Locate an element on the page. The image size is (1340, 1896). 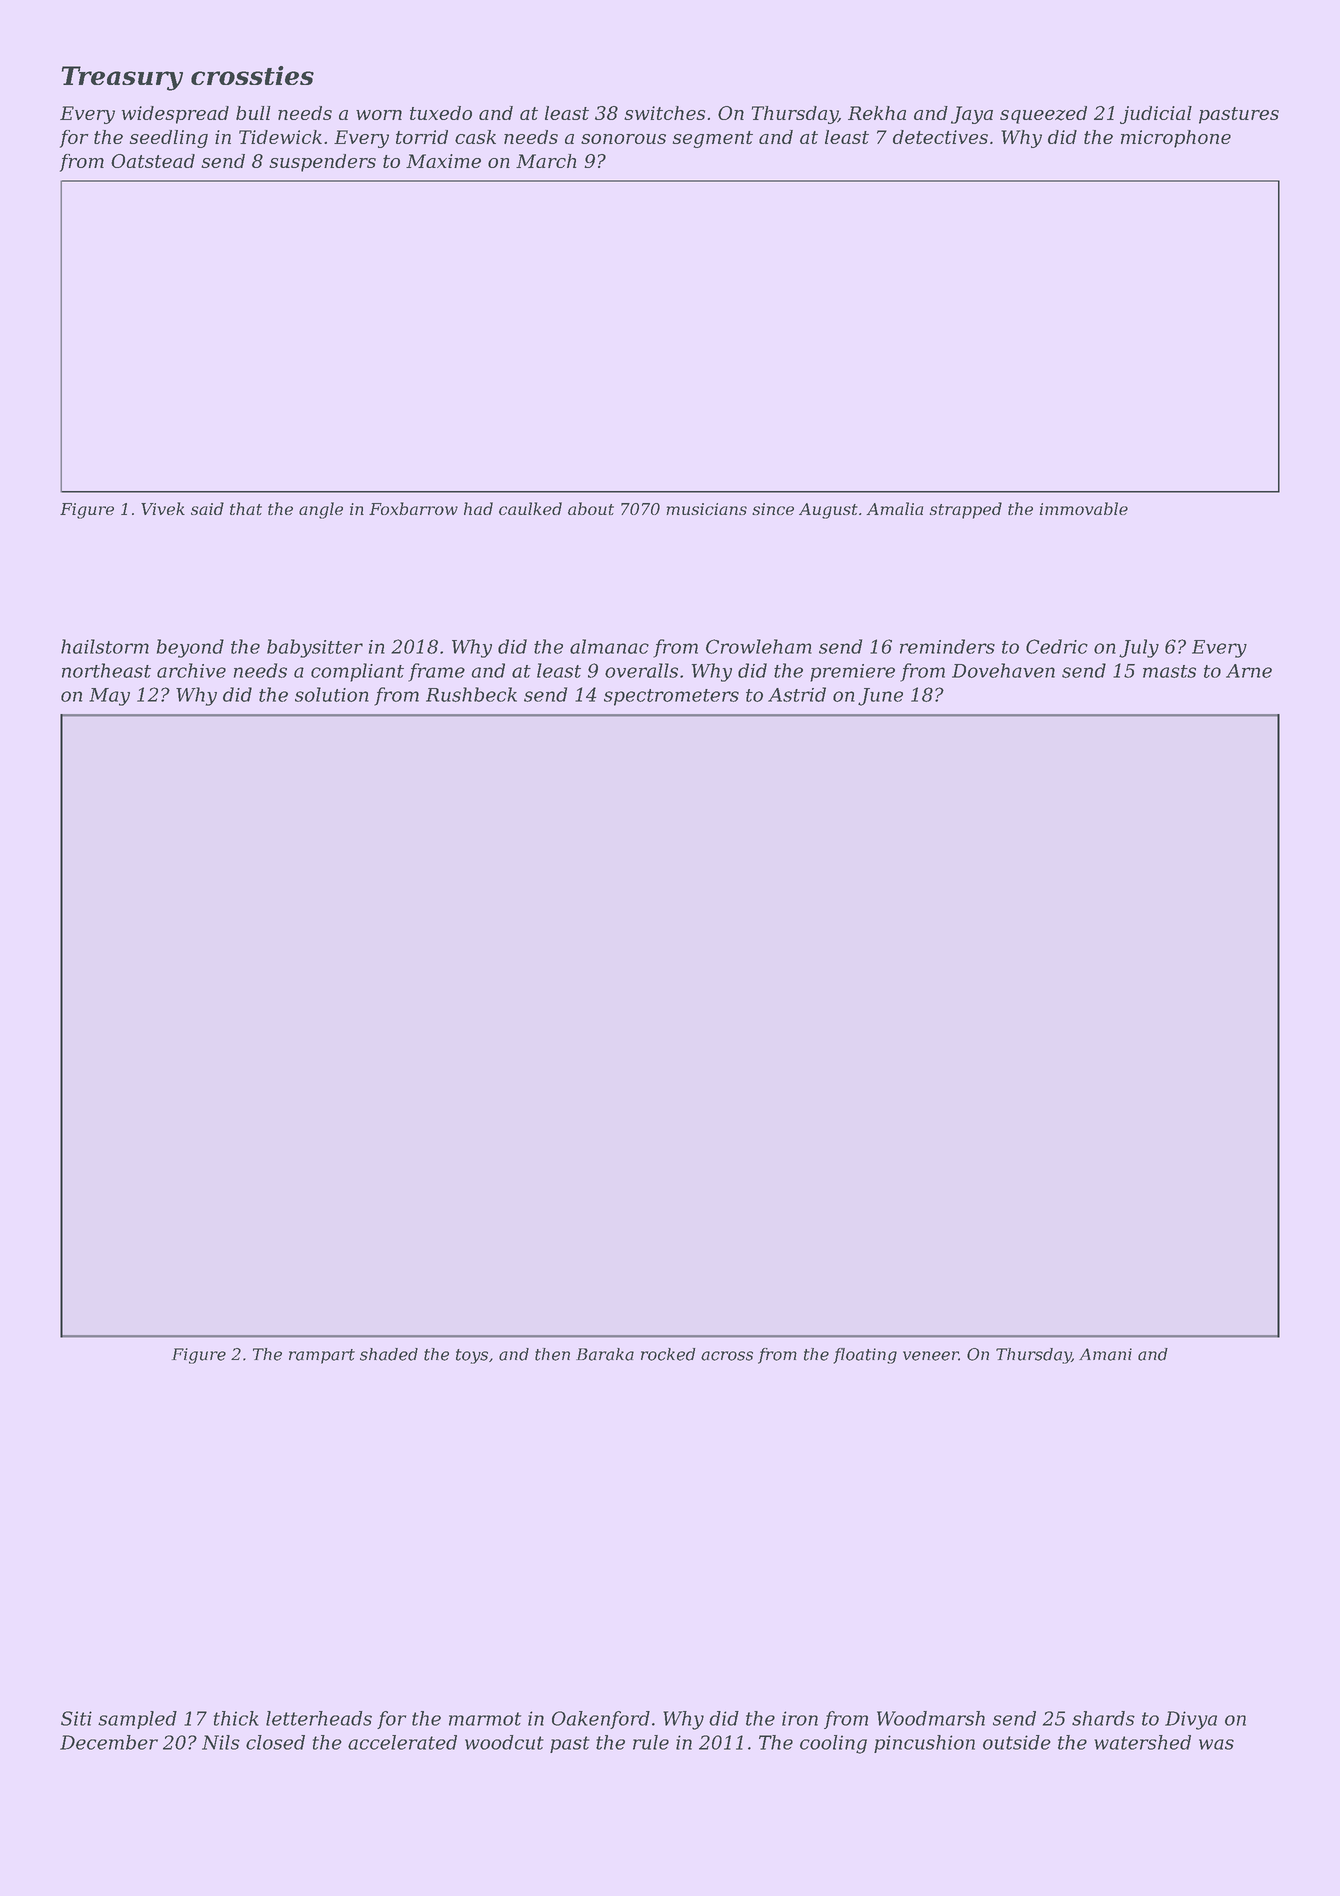
spectrometers is located at coordinates (671, 697).
